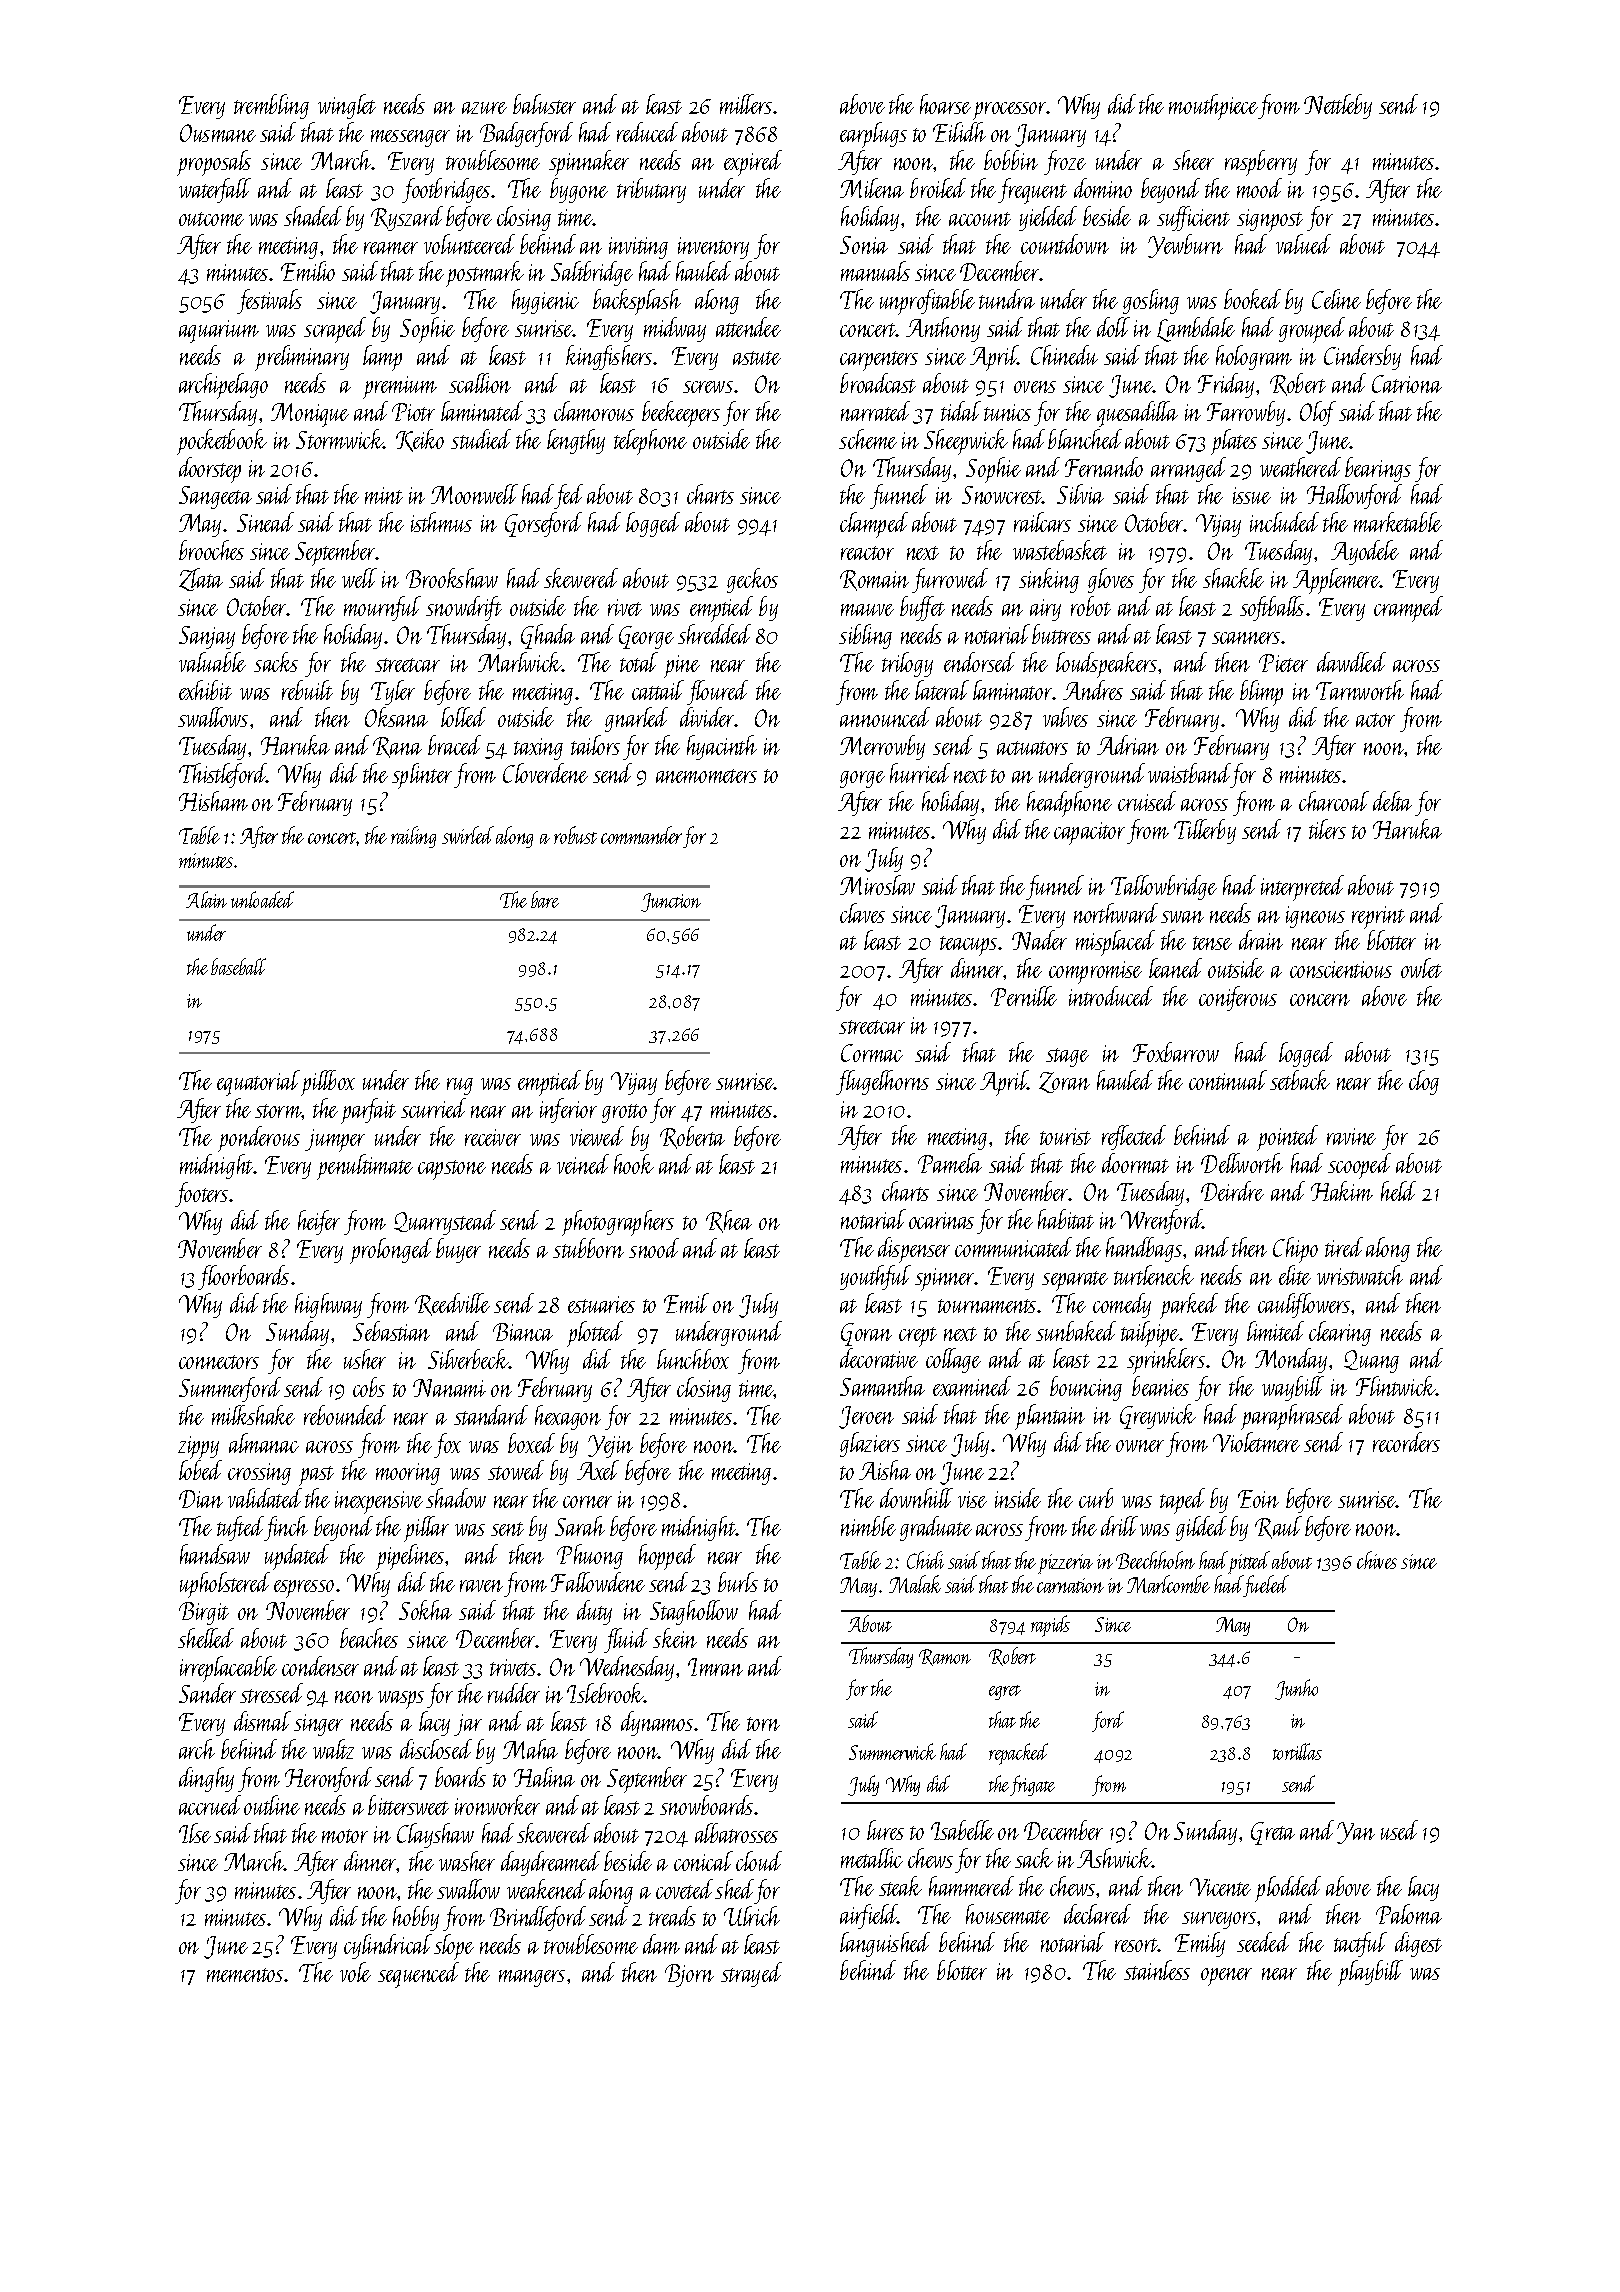 This page has width=1620, height=2292. What do you see at coordinates (987, 1306) in the page?
I see `tournaments` at bounding box center [987, 1306].
